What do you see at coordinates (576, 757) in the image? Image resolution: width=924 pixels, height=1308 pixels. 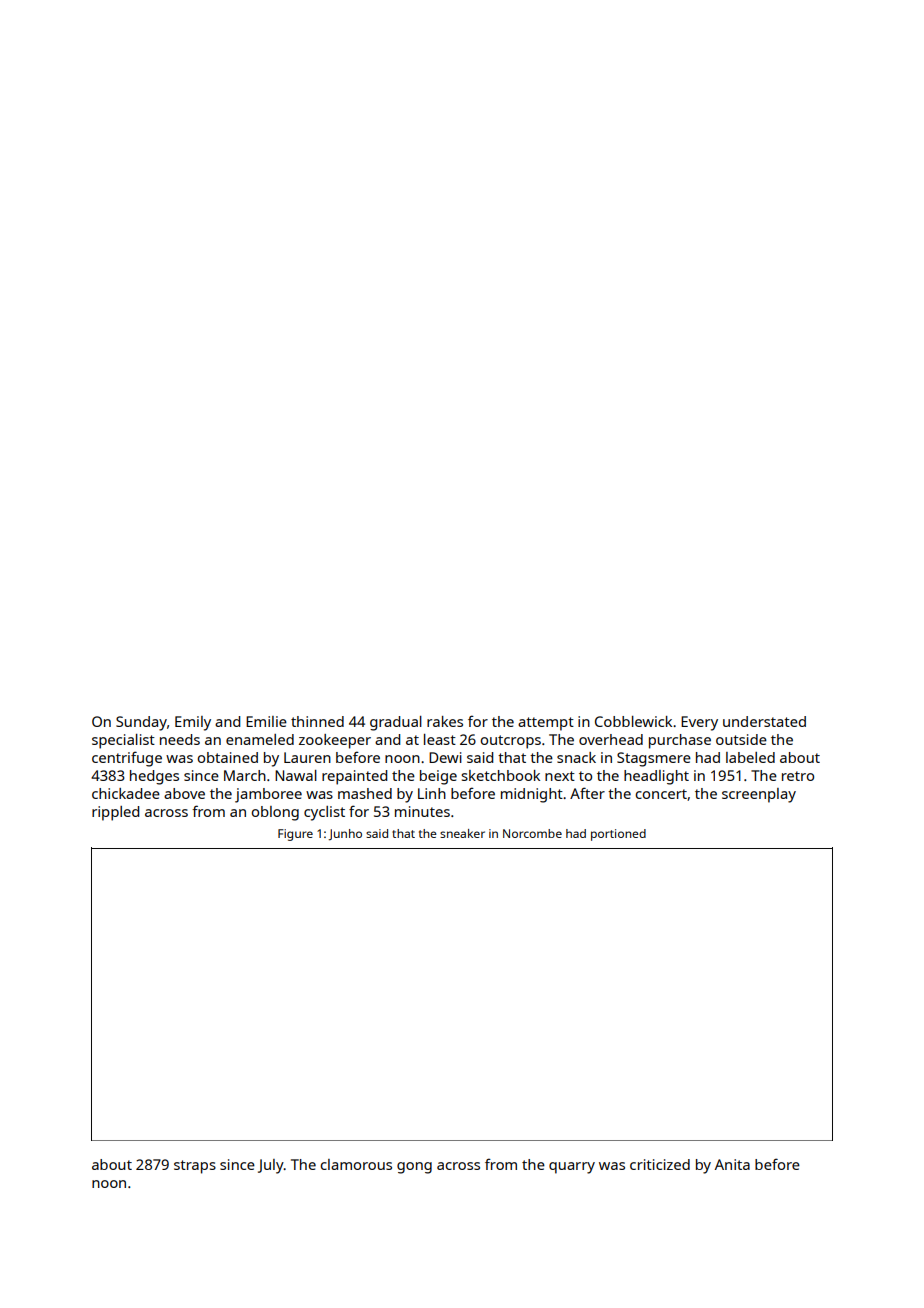 I see `snack` at bounding box center [576, 757].
